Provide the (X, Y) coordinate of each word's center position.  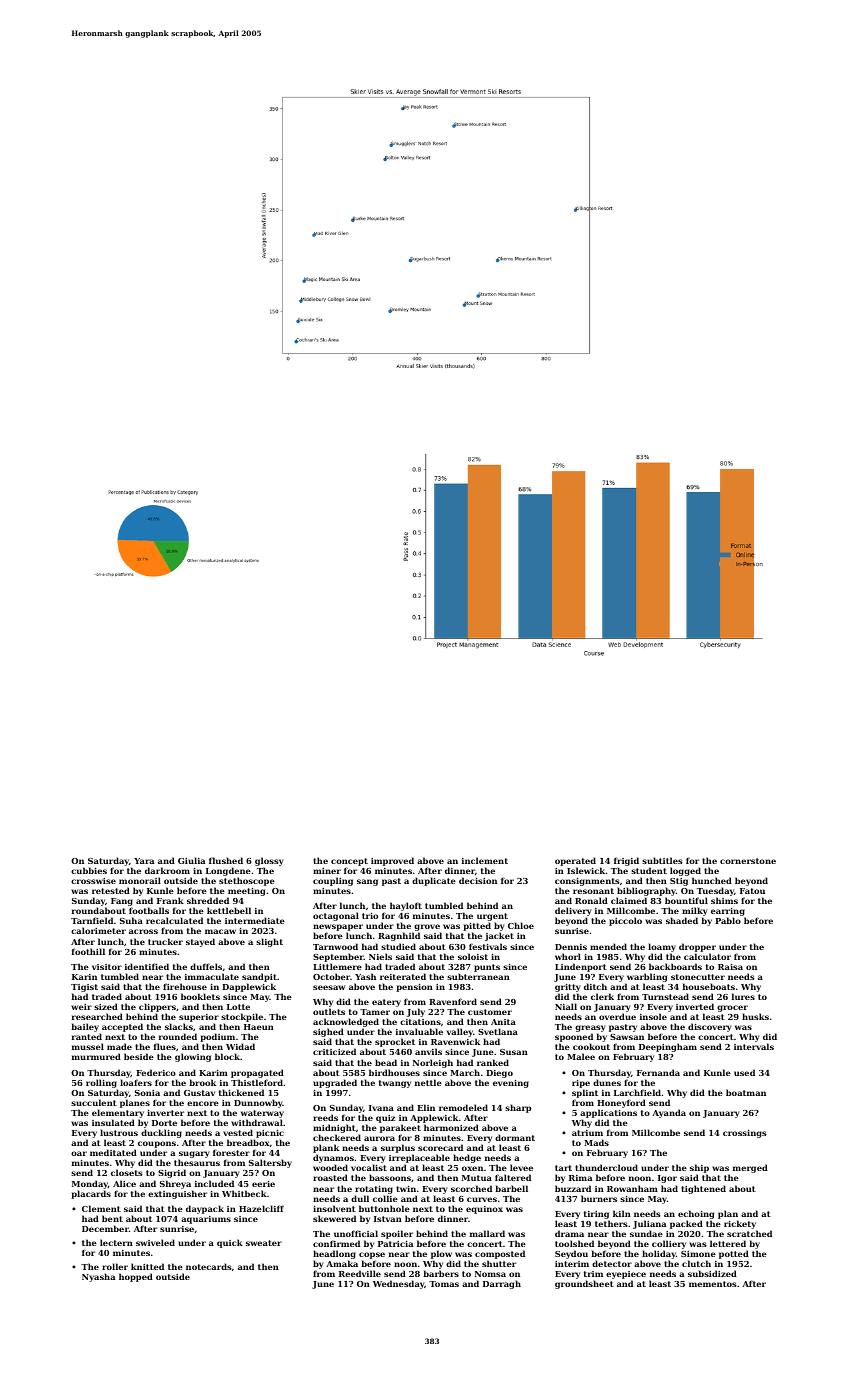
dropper (697, 947)
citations (420, 1022)
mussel (88, 1046)
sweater (264, 1243)
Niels (380, 956)
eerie (263, 1184)
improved (392, 861)
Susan (514, 1052)
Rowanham (632, 1188)
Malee (581, 1056)
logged (685, 871)
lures (743, 996)
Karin (84, 977)
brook (202, 1082)
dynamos (333, 1159)
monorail (140, 880)
